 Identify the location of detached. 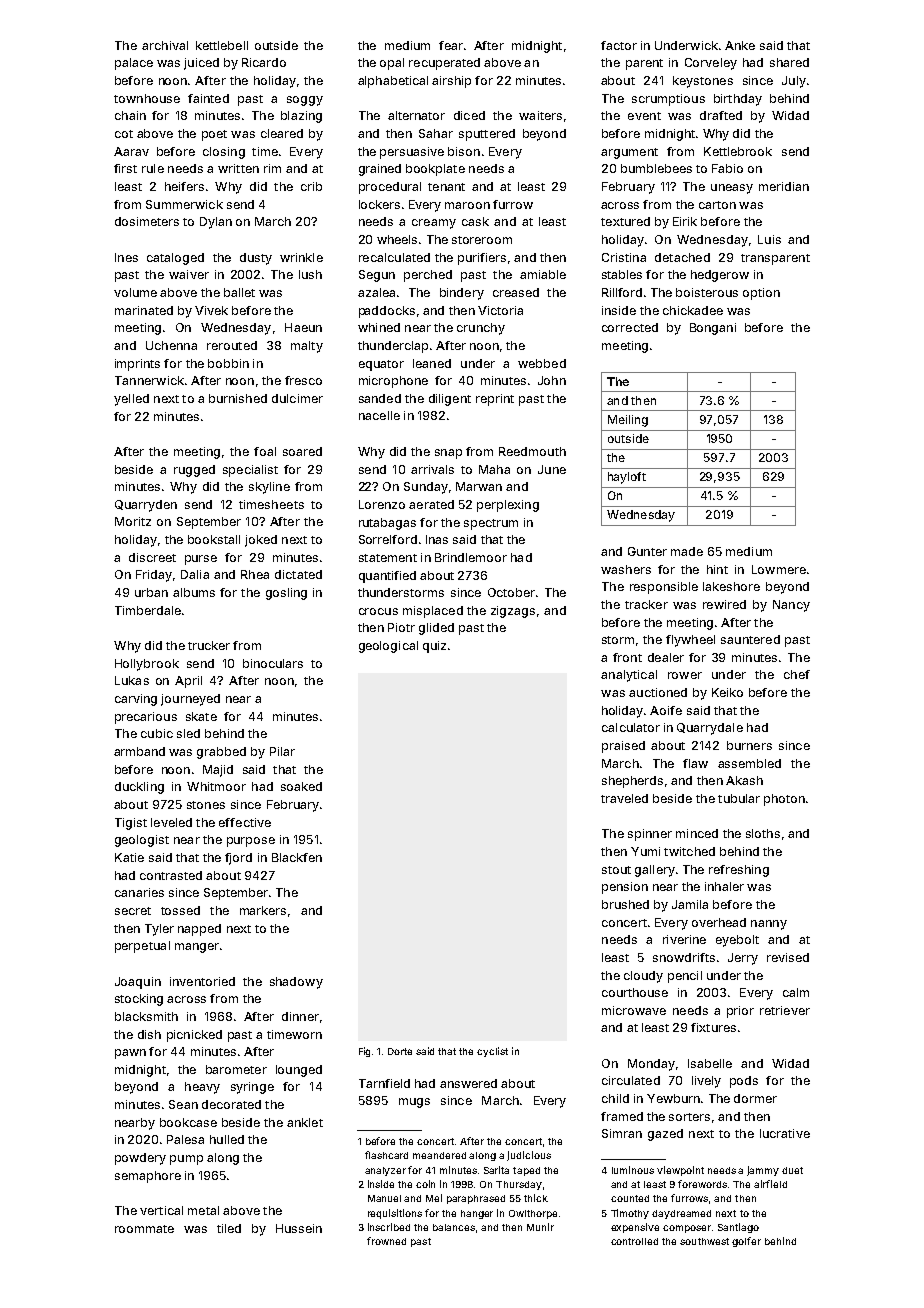
(682, 257).
